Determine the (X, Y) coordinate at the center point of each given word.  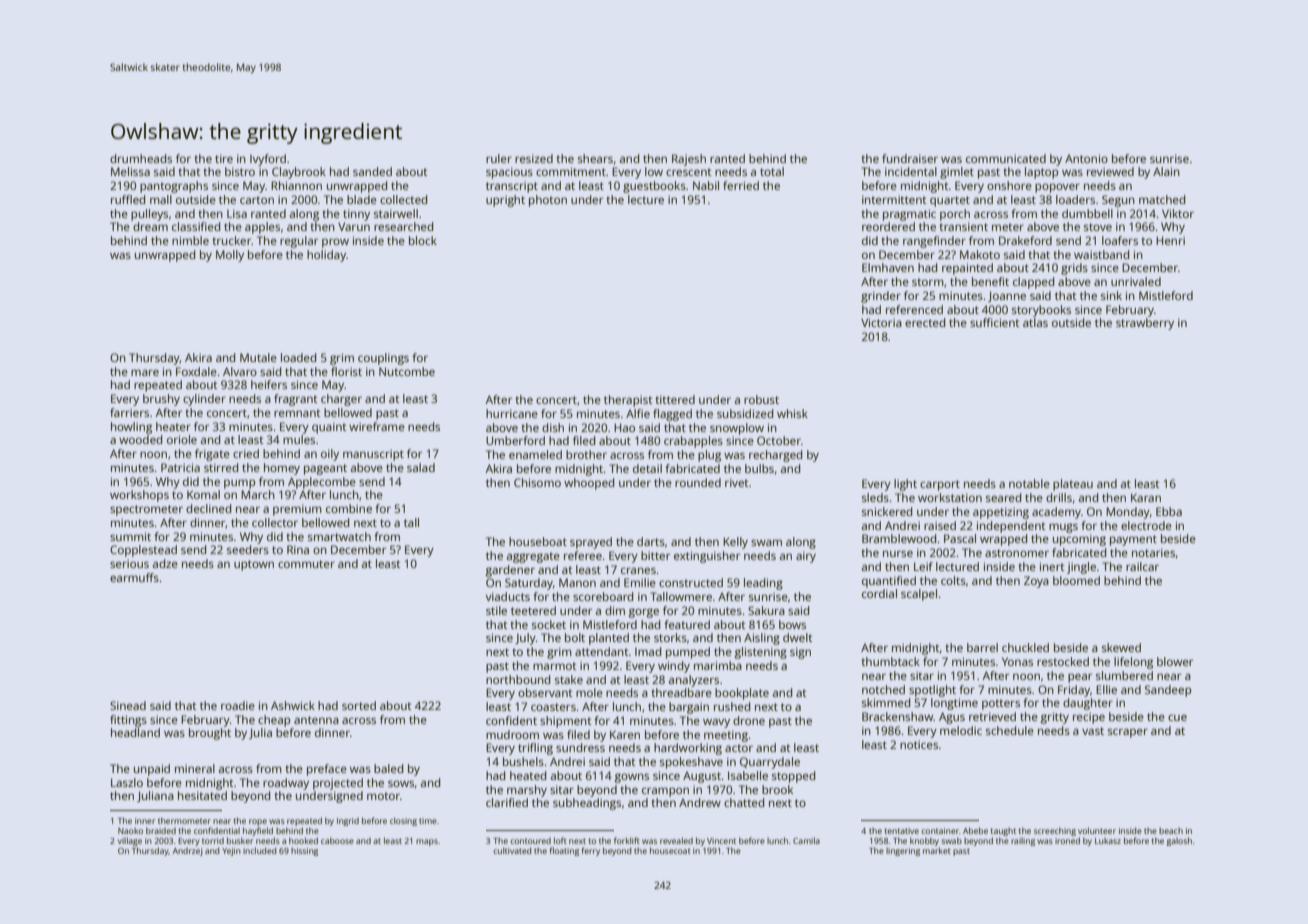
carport (940, 485)
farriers (129, 412)
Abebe (975, 830)
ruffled (128, 199)
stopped (793, 777)
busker (240, 840)
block (423, 240)
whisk (792, 413)
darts (651, 541)
